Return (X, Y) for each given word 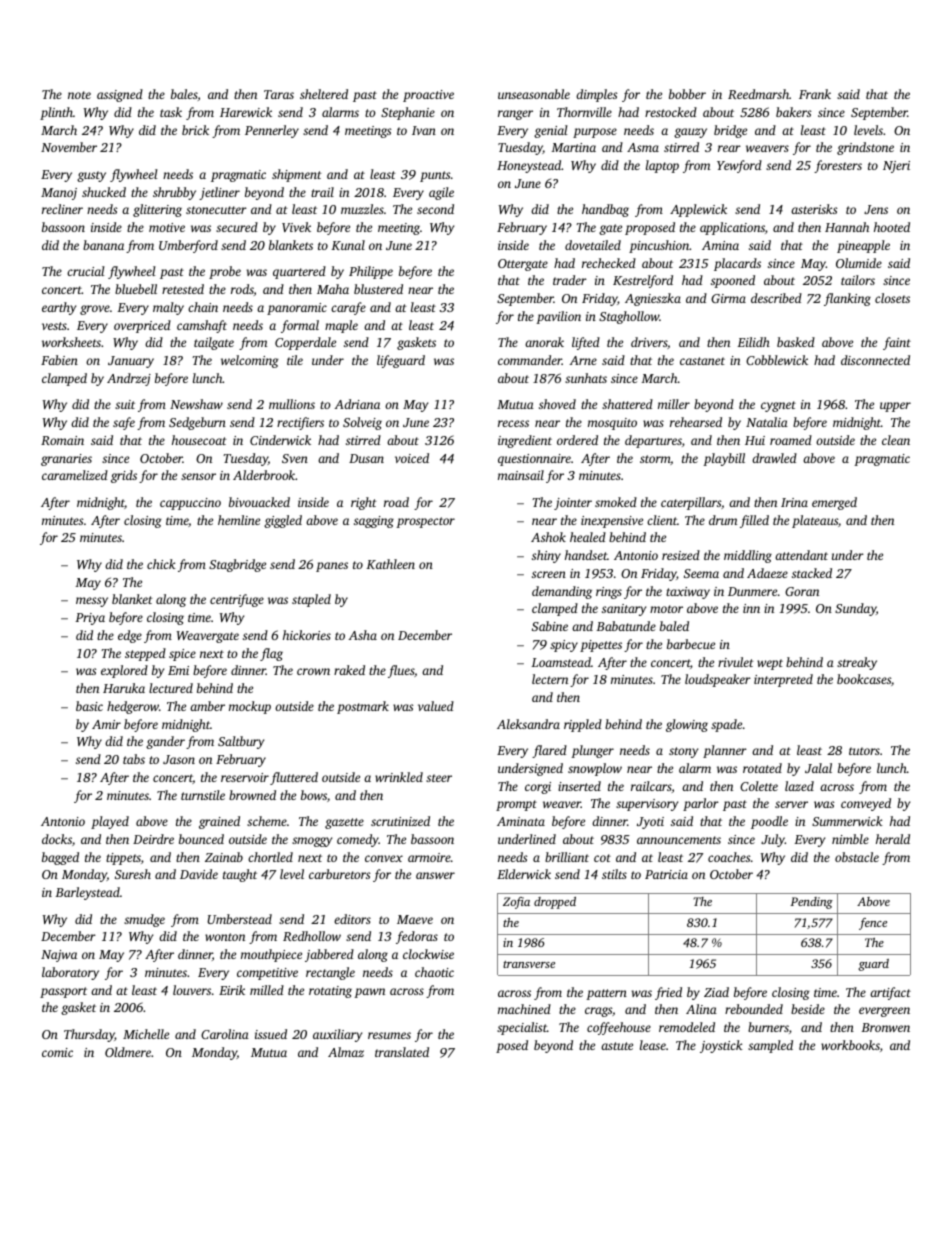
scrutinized (400, 821)
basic (89, 706)
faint (897, 343)
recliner (62, 209)
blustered (378, 289)
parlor (701, 804)
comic (57, 1052)
